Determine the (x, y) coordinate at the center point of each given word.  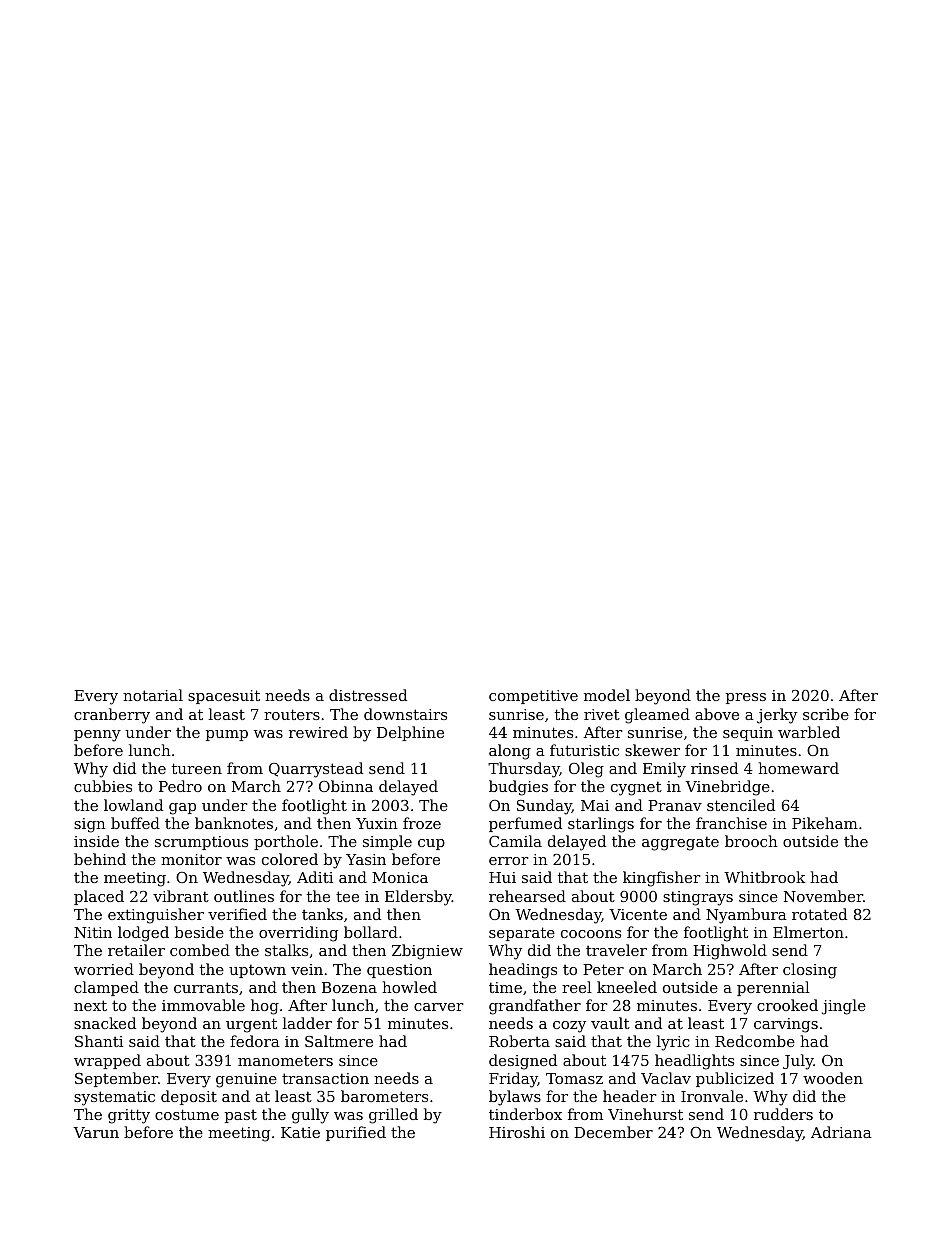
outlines (244, 896)
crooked (787, 1005)
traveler (616, 950)
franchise (731, 823)
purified (356, 1133)
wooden (833, 1078)
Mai (595, 805)
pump (227, 735)
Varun (96, 1132)
